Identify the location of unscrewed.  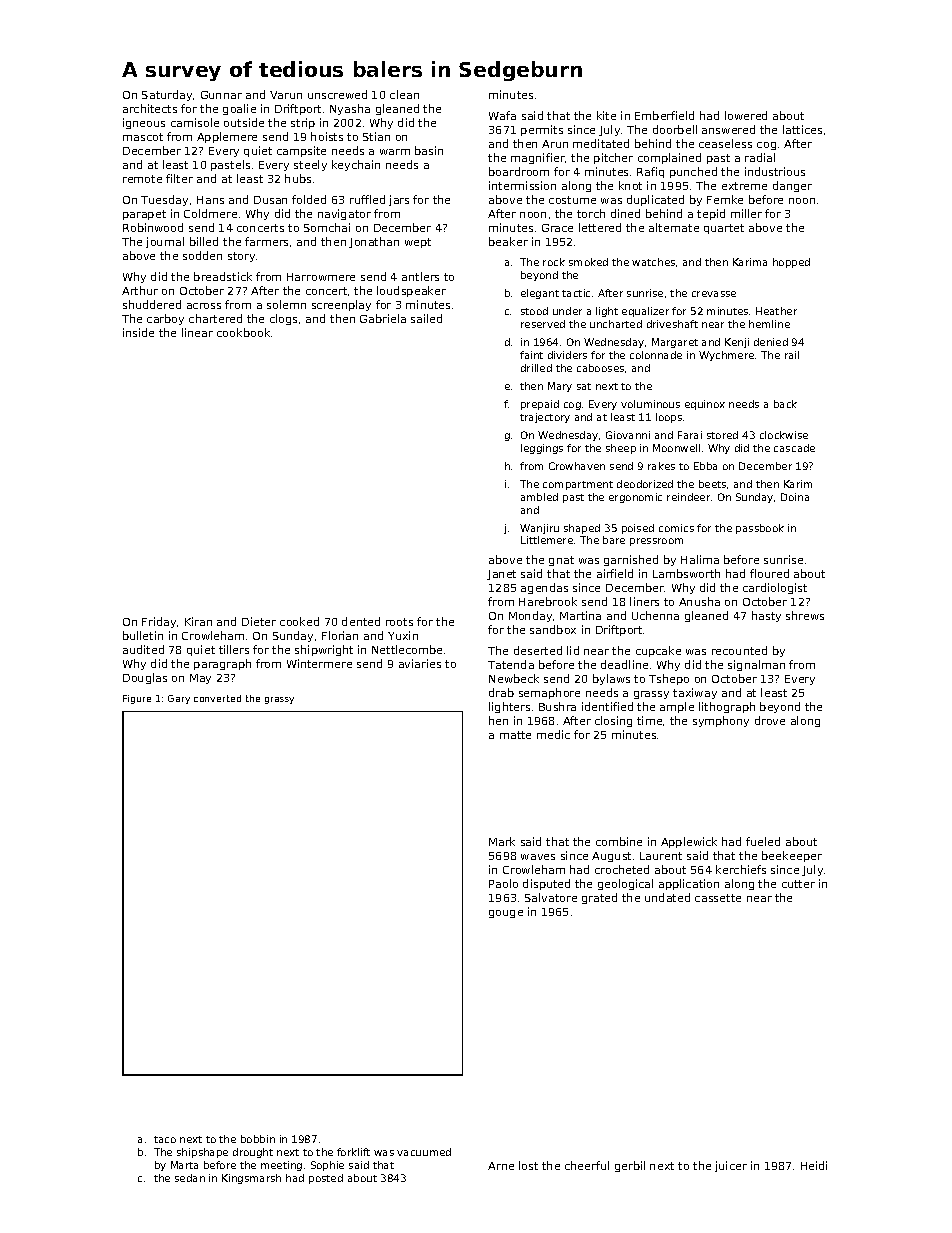
(337, 94).
